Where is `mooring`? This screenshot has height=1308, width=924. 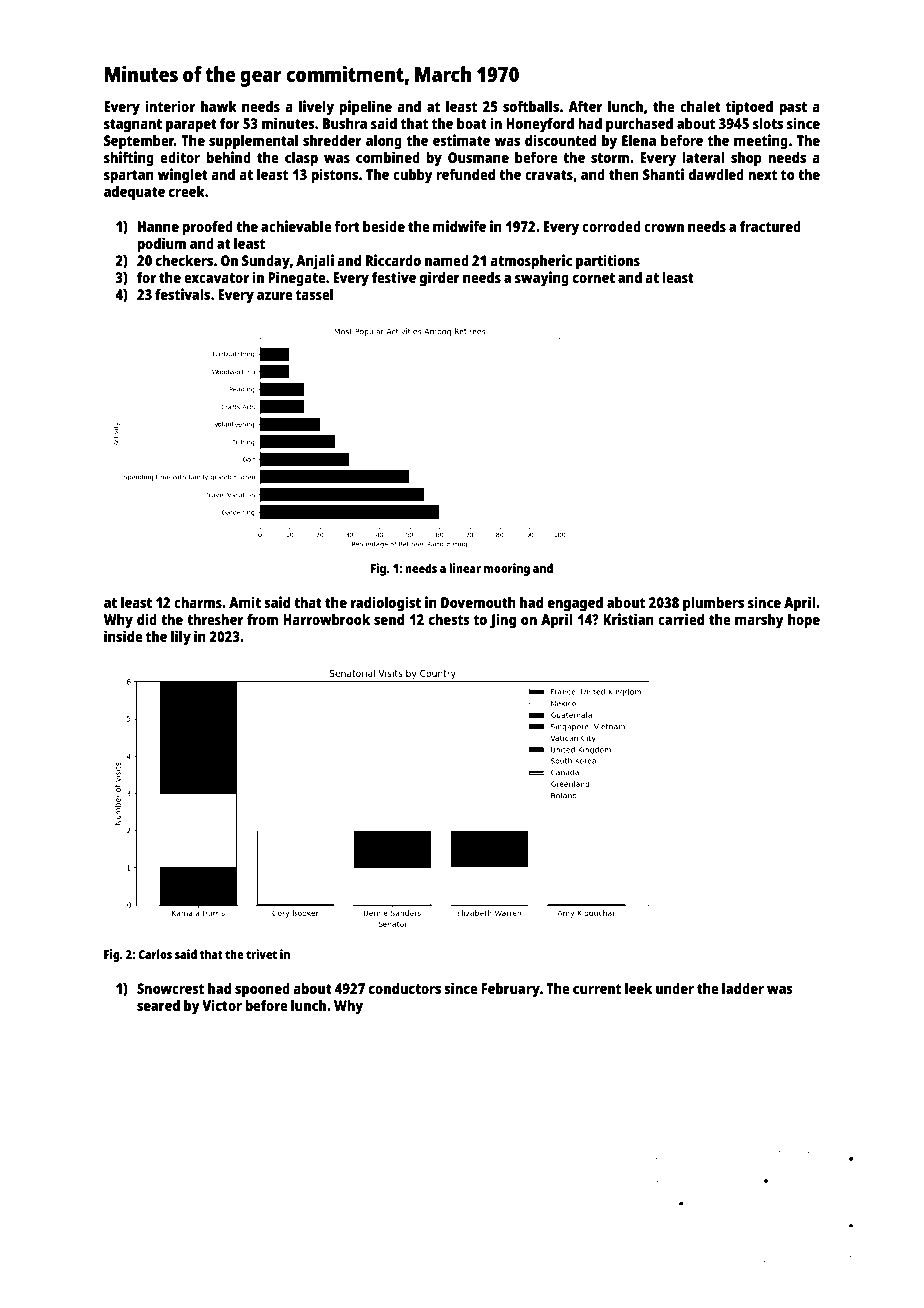 mooring is located at coordinates (507, 569).
